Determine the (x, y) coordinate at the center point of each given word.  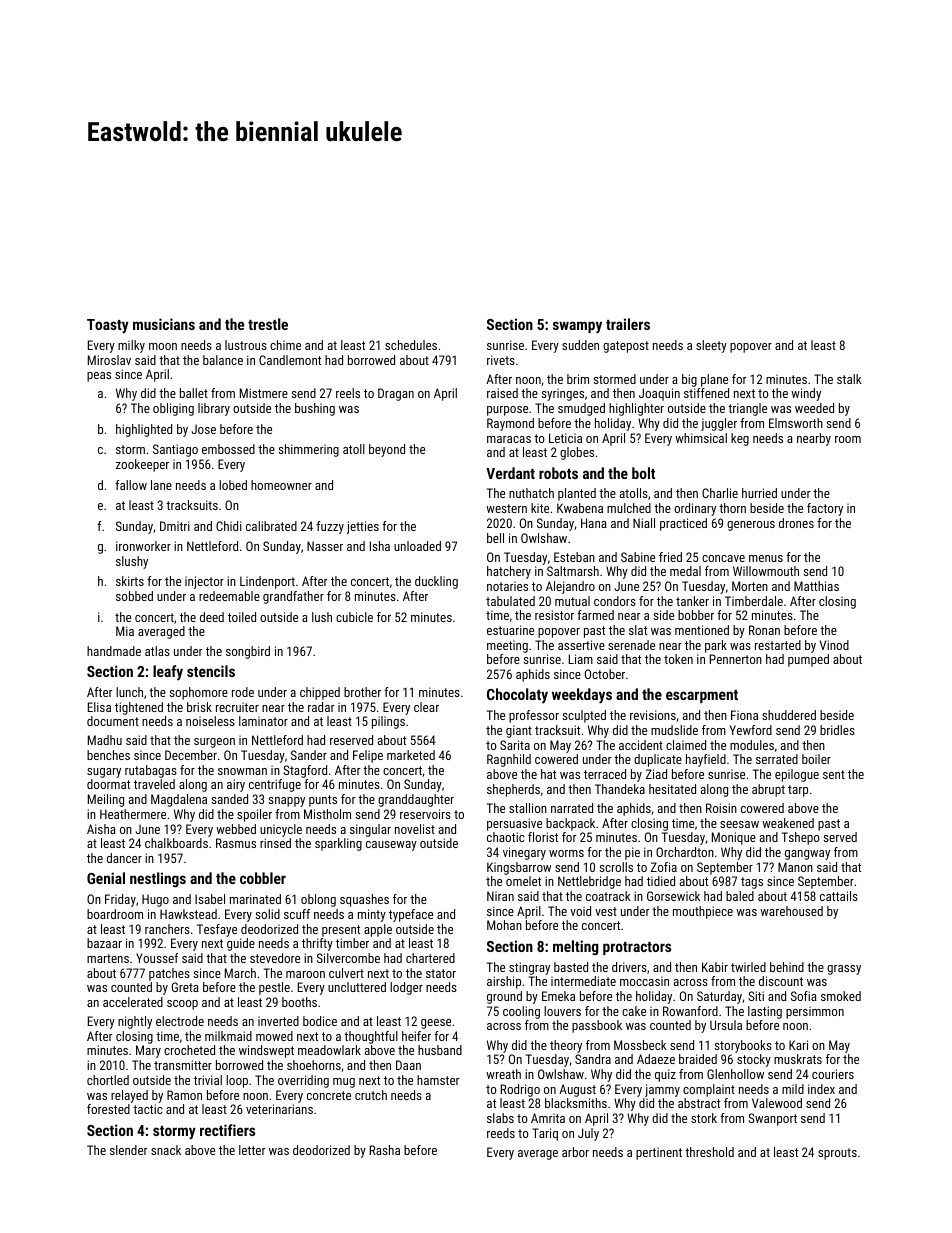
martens (108, 958)
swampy (577, 327)
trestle (268, 324)
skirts (130, 581)
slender (128, 1150)
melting (576, 947)
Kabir (715, 967)
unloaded (417, 546)
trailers (628, 324)
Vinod (834, 645)
